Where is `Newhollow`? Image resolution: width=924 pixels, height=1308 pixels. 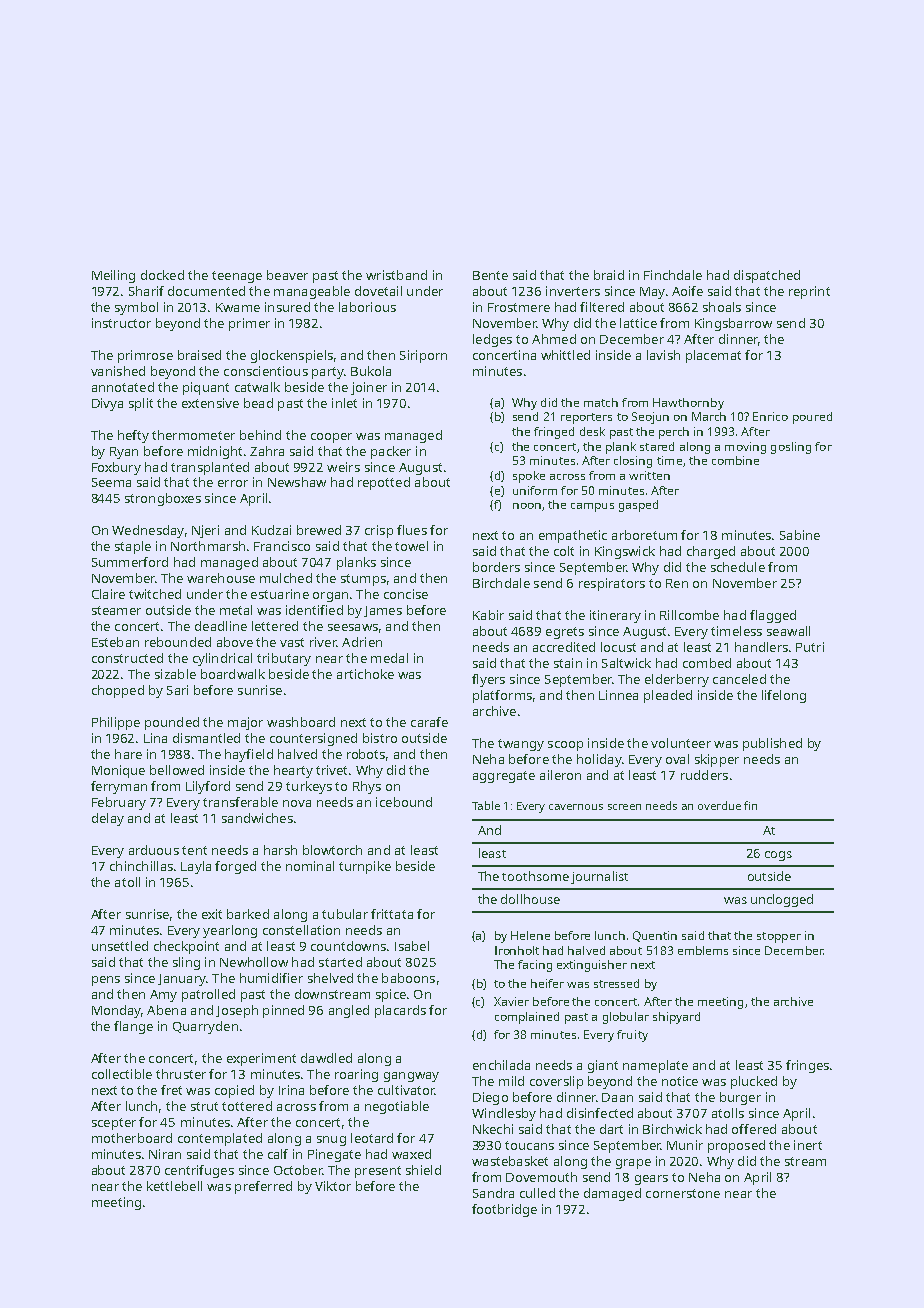 Newhollow is located at coordinates (254, 962).
